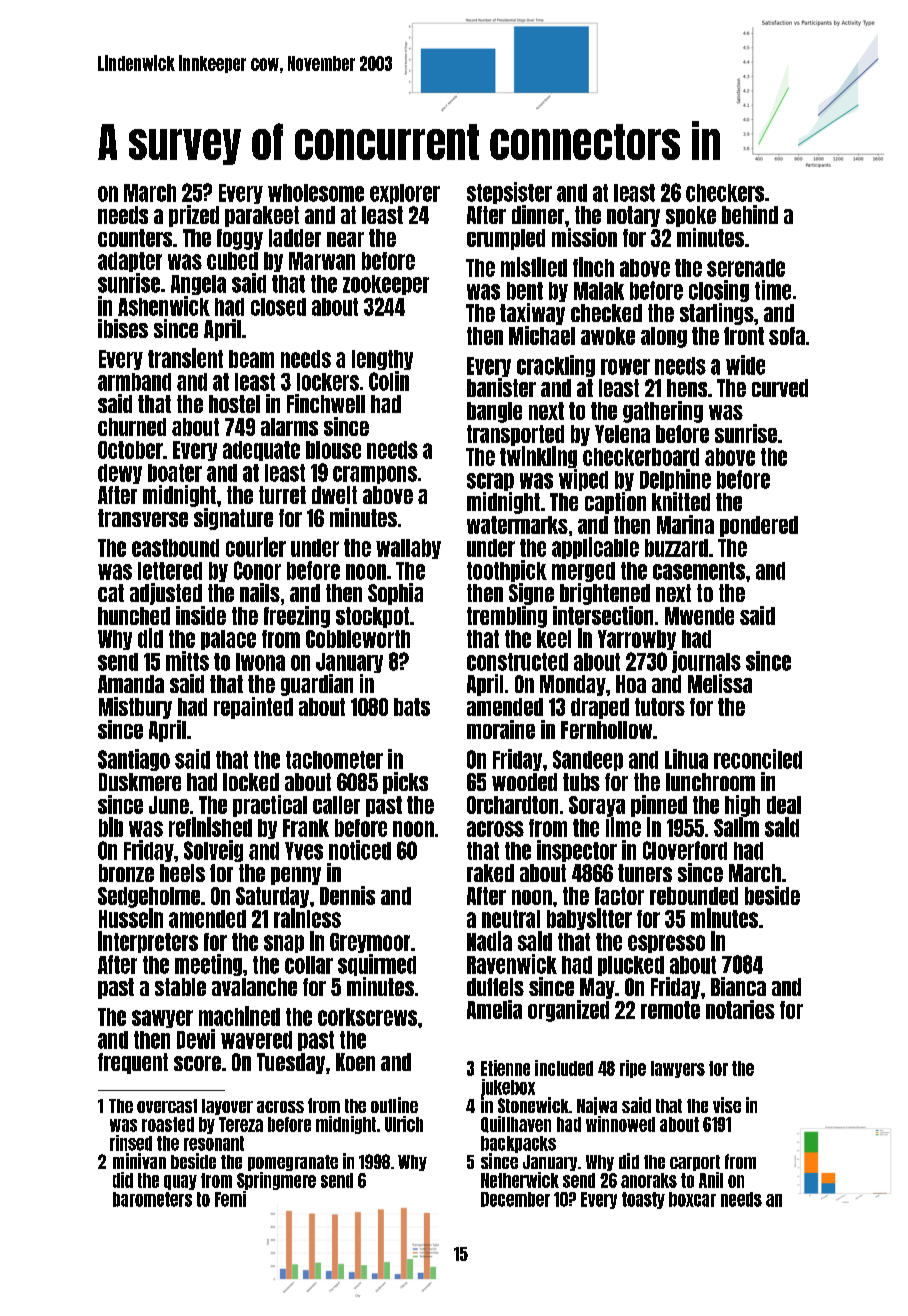  Describe the element at coordinates (375, 475) in the screenshot. I see `crampons` at that location.
